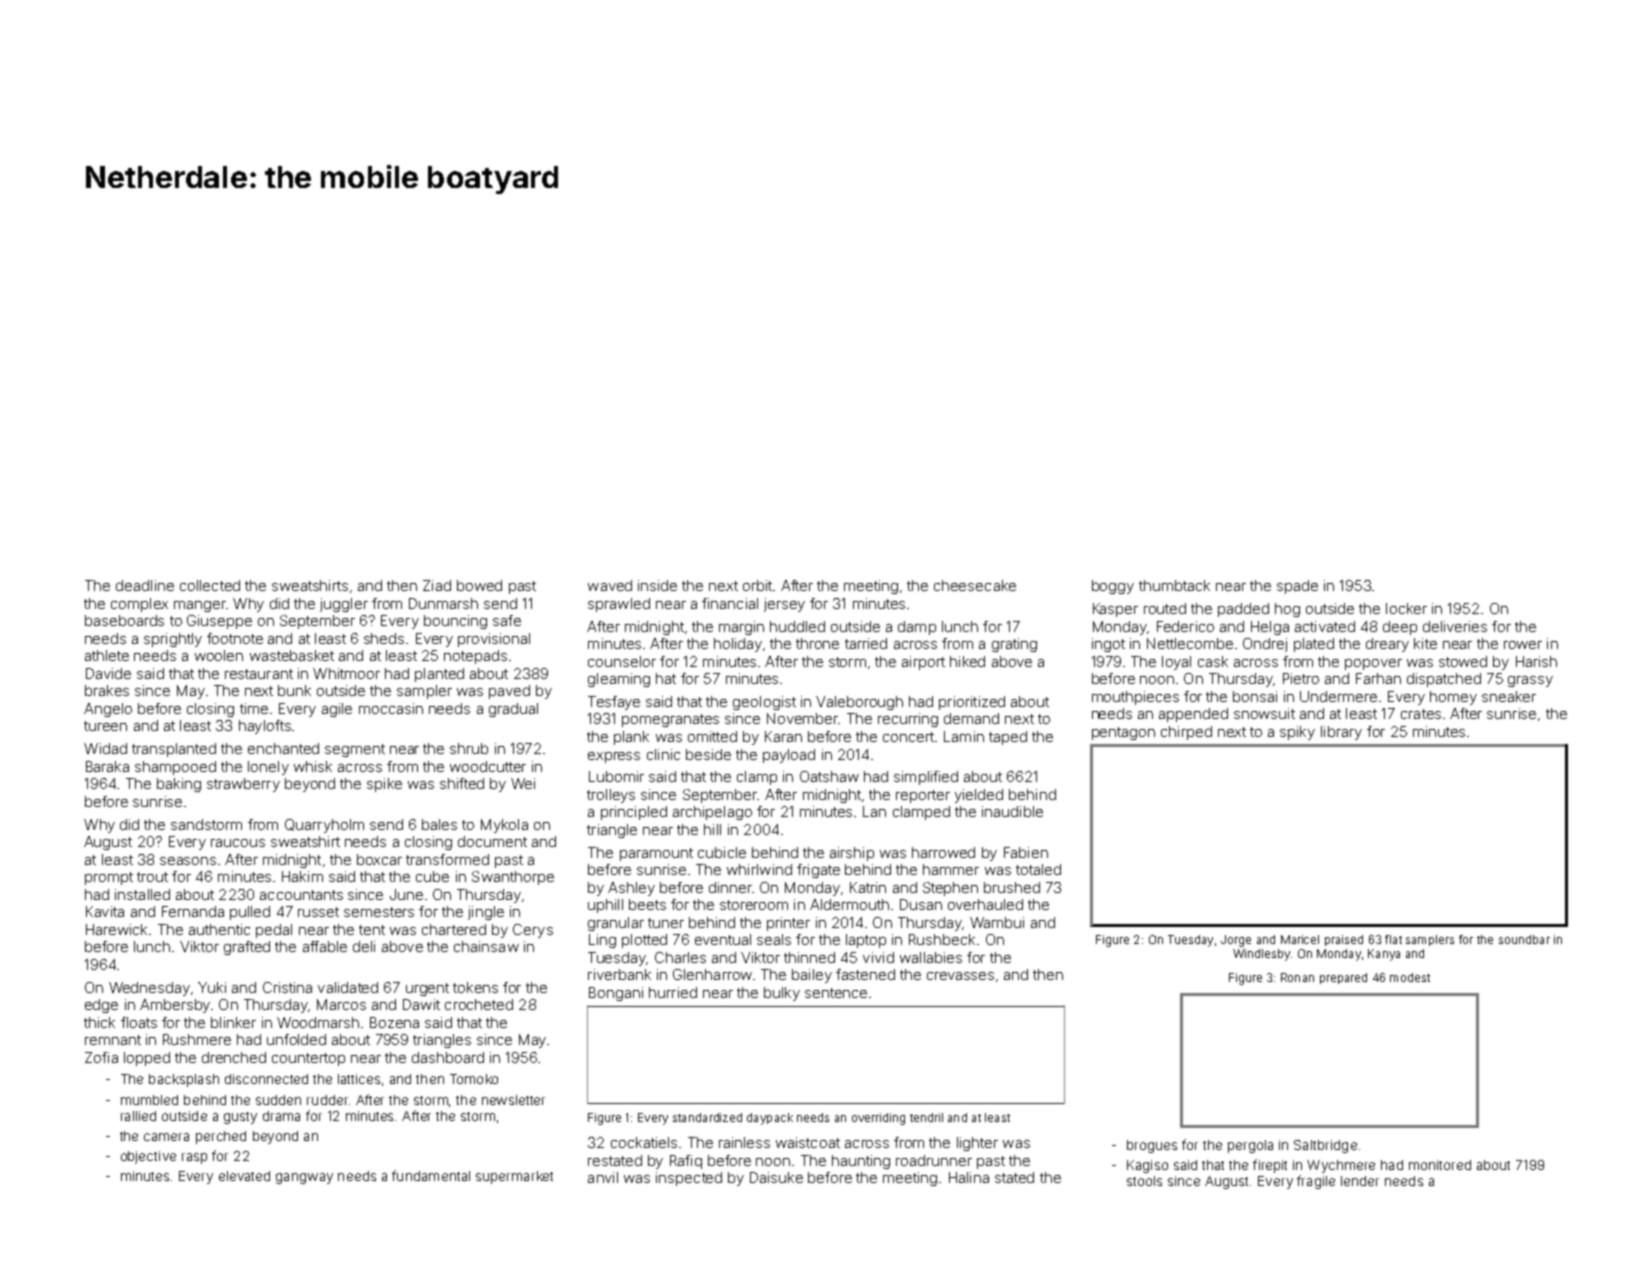  What do you see at coordinates (603, 1177) in the document?
I see `anvil` at bounding box center [603, 1177].
